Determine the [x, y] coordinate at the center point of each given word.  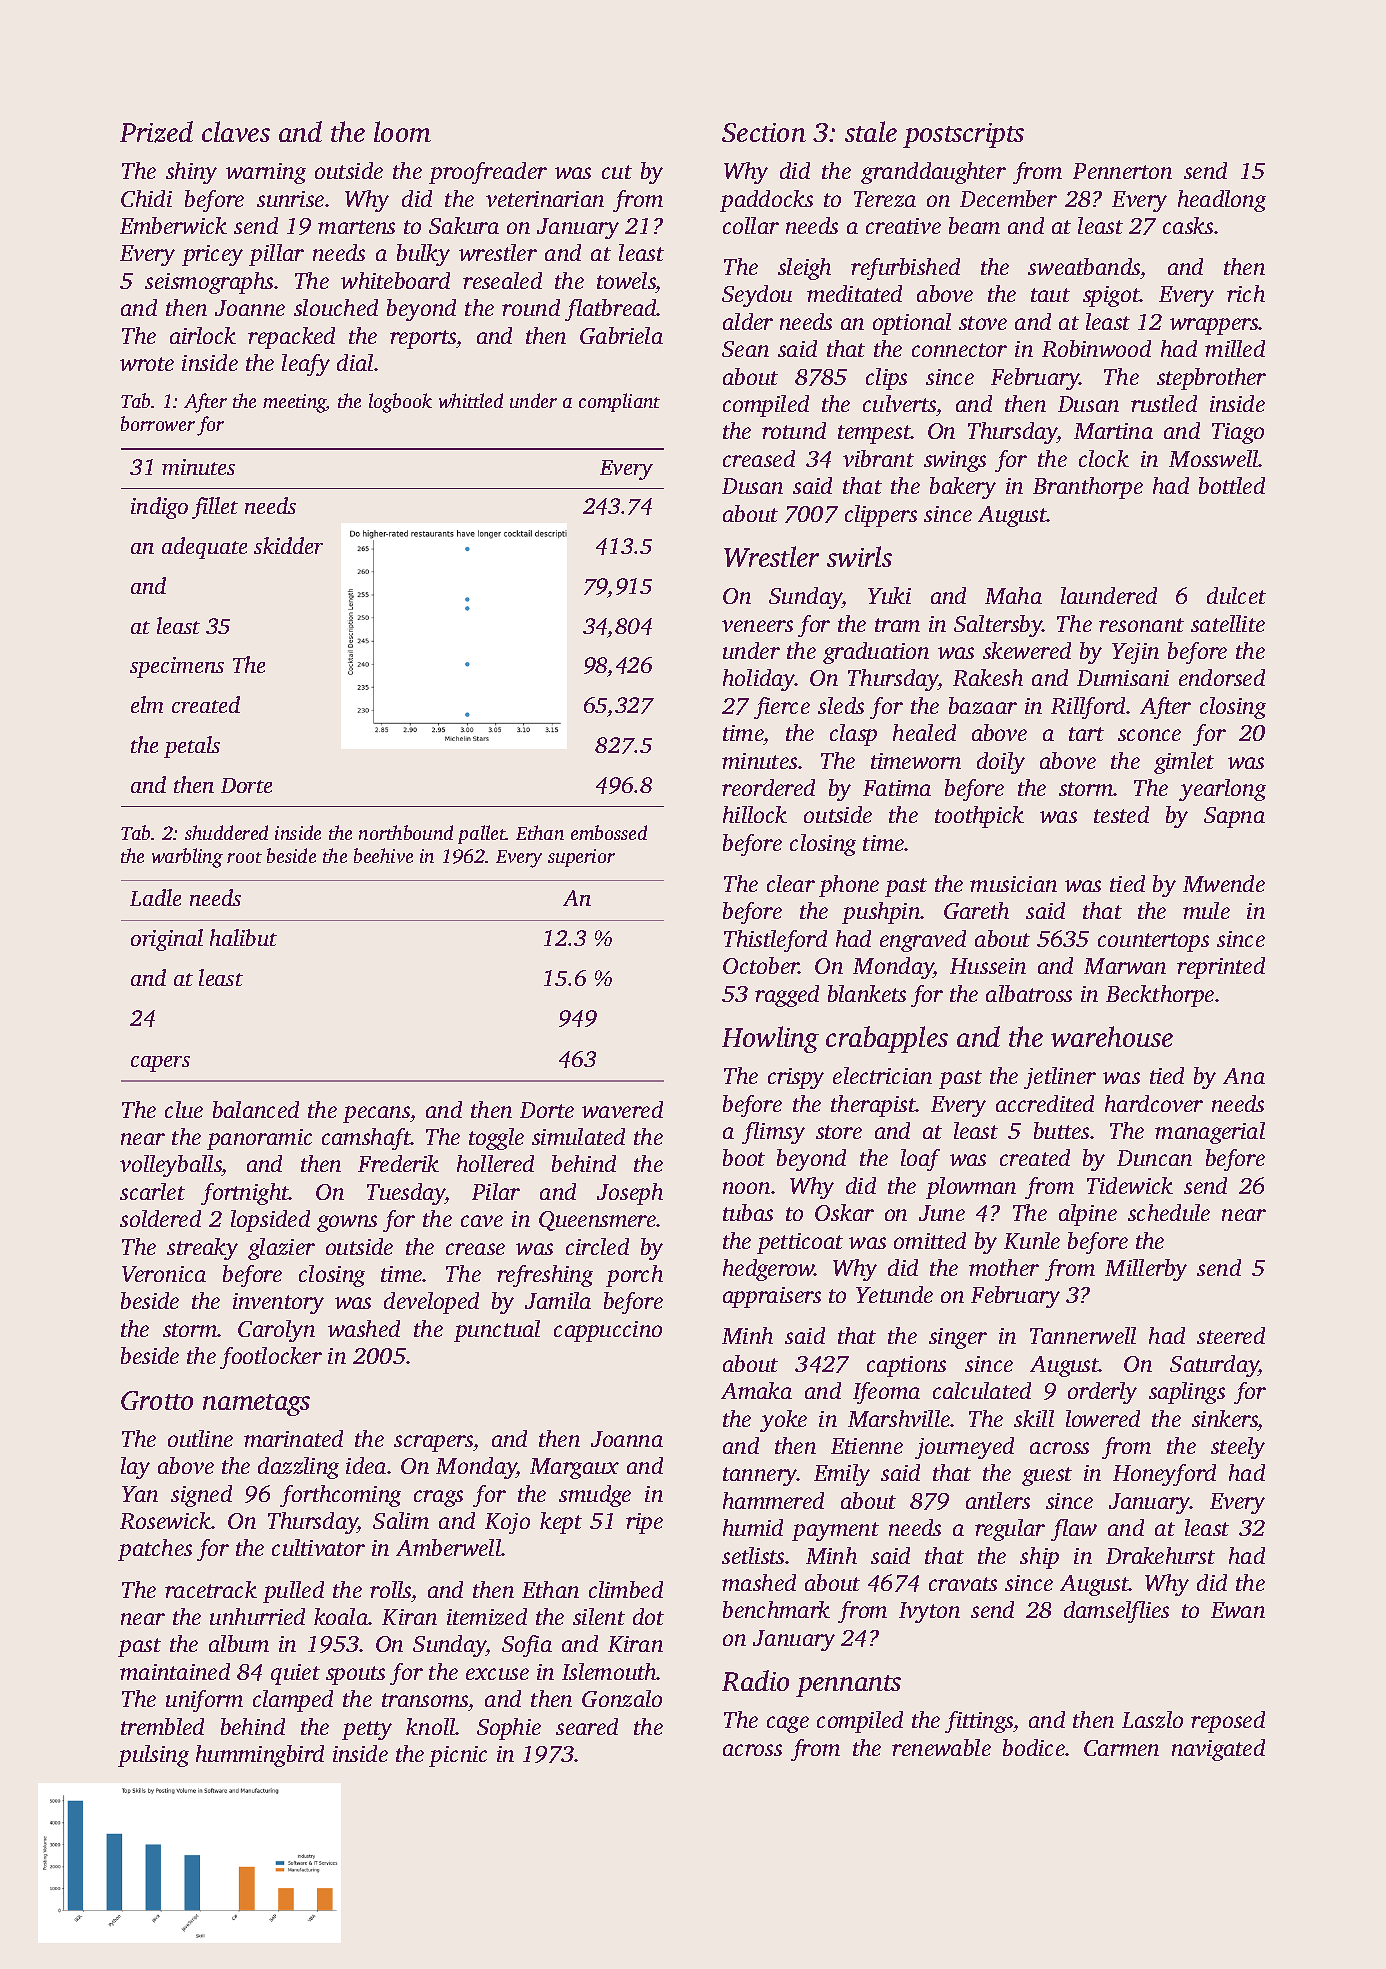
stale [871, 131]
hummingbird [260, 1756]
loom [402, 131]
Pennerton [1122, 171]
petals [192, 747]
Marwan [1125, 966]
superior [581, 858]
